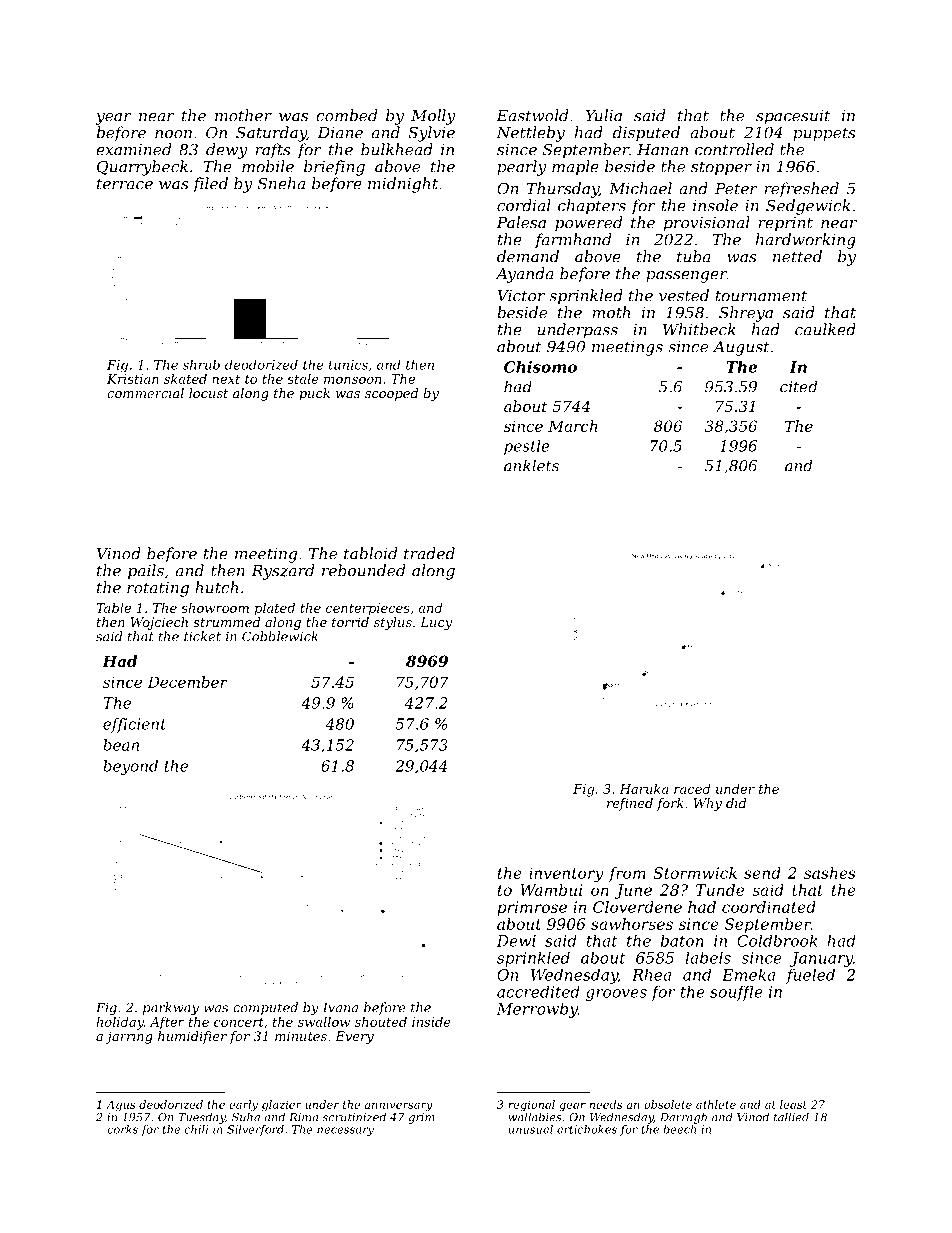 Image resolution: width=952 pixels, height=1233 pixels. I want to click on Merrowby, so click(537, 1010).
